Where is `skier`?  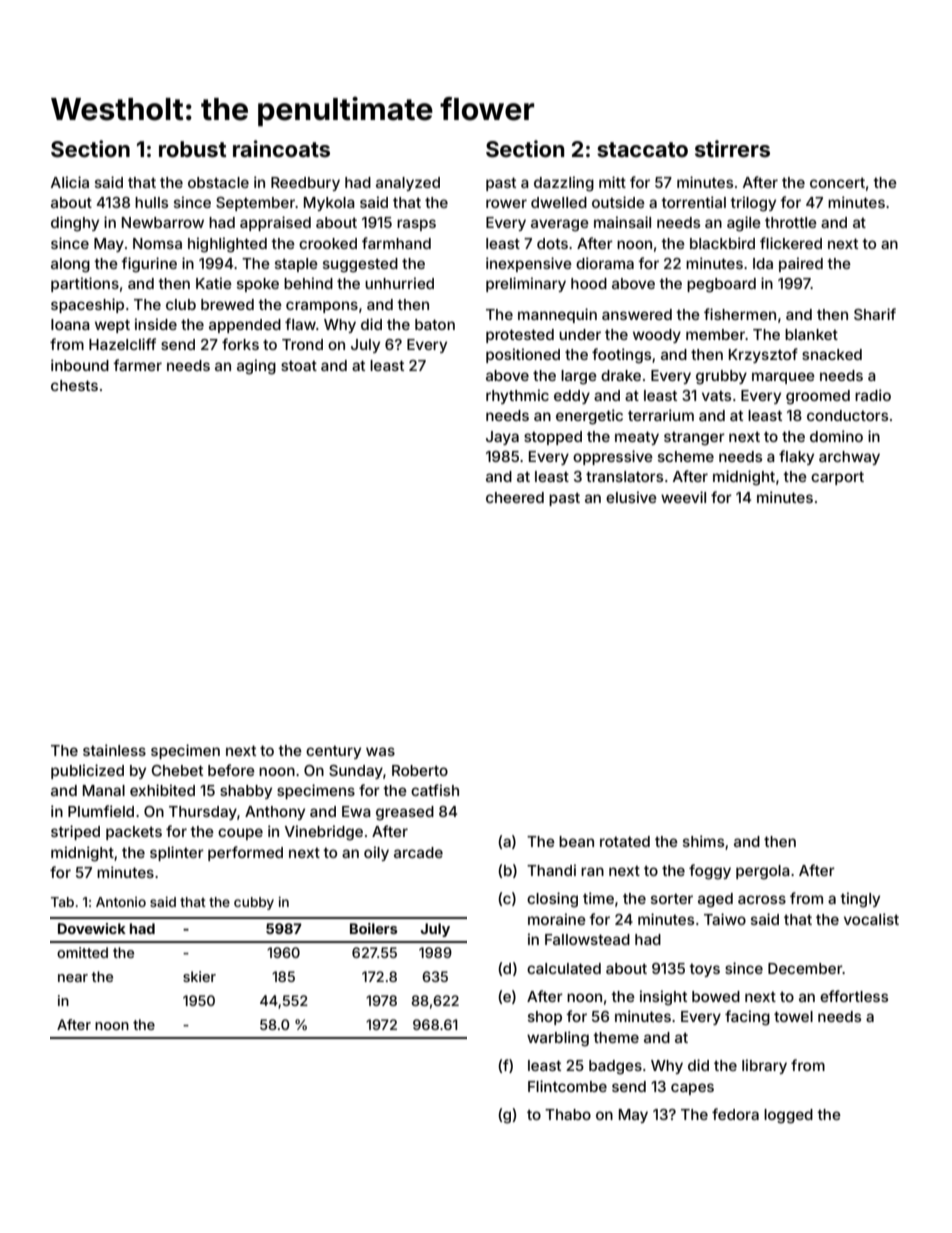
skier is located at coordinates (199, 976).
